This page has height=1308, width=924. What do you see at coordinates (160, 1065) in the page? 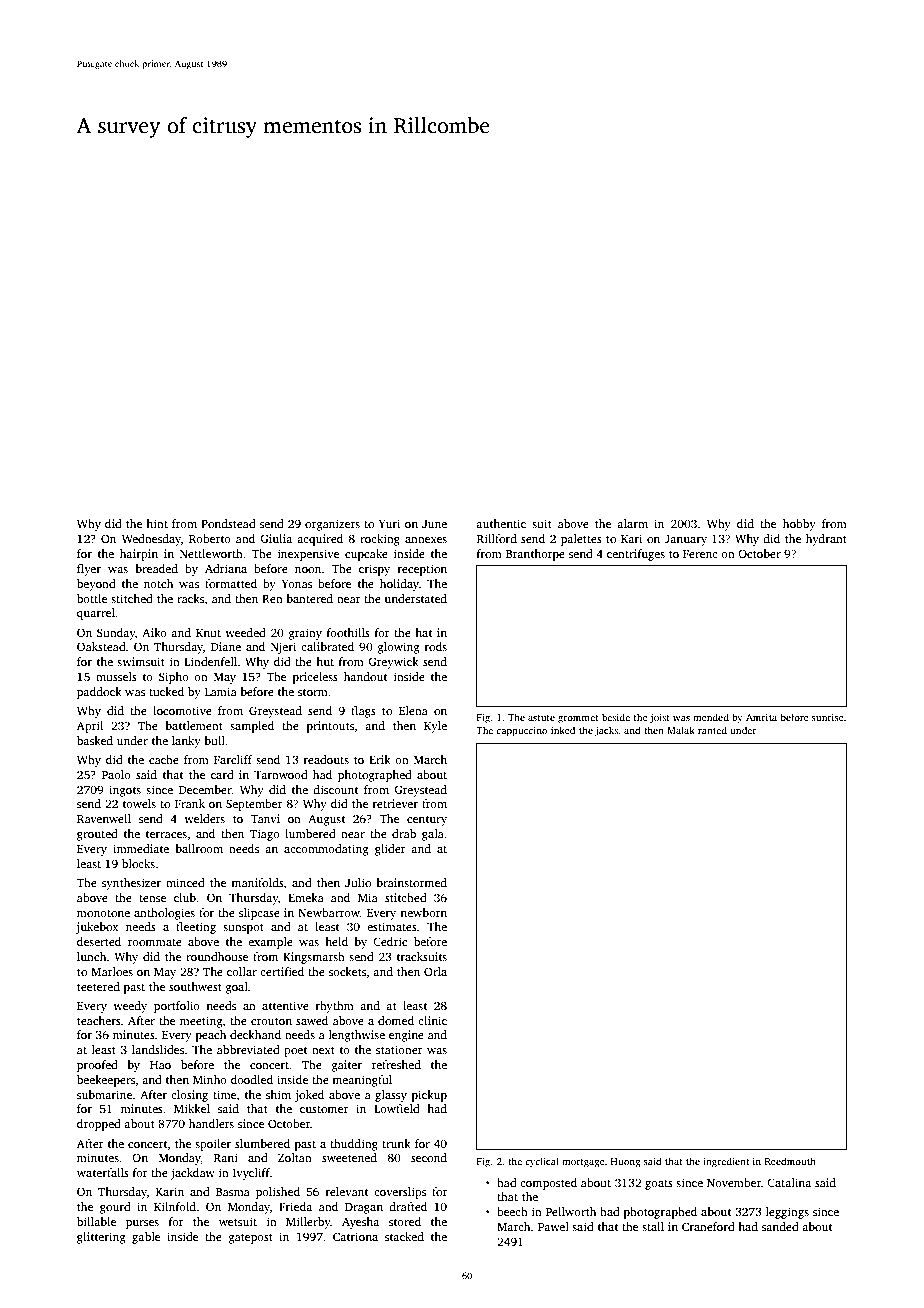
I see `Hao` at bounding box center [160, 1065].
